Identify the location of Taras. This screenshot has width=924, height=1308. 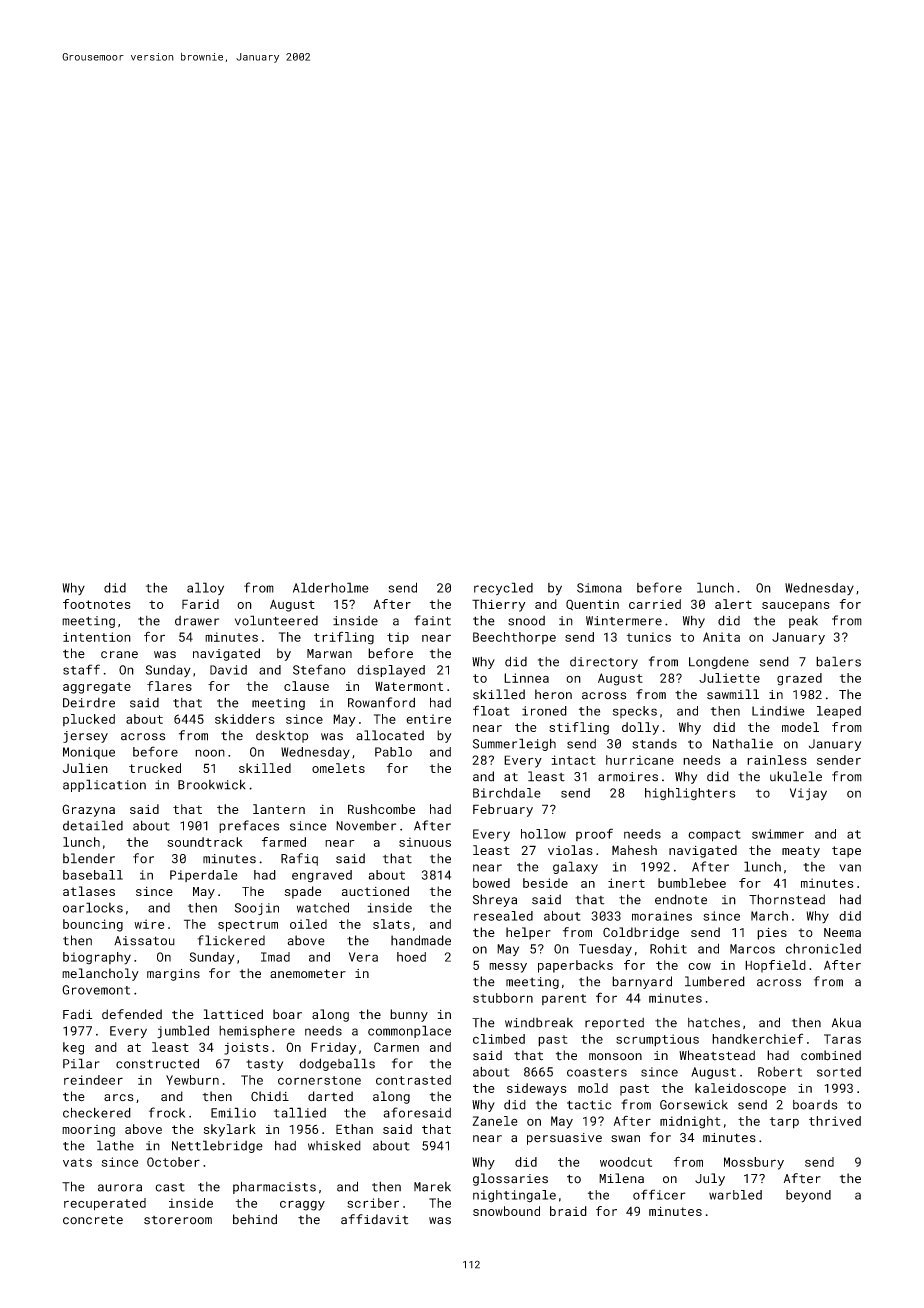
(842, 1039).
